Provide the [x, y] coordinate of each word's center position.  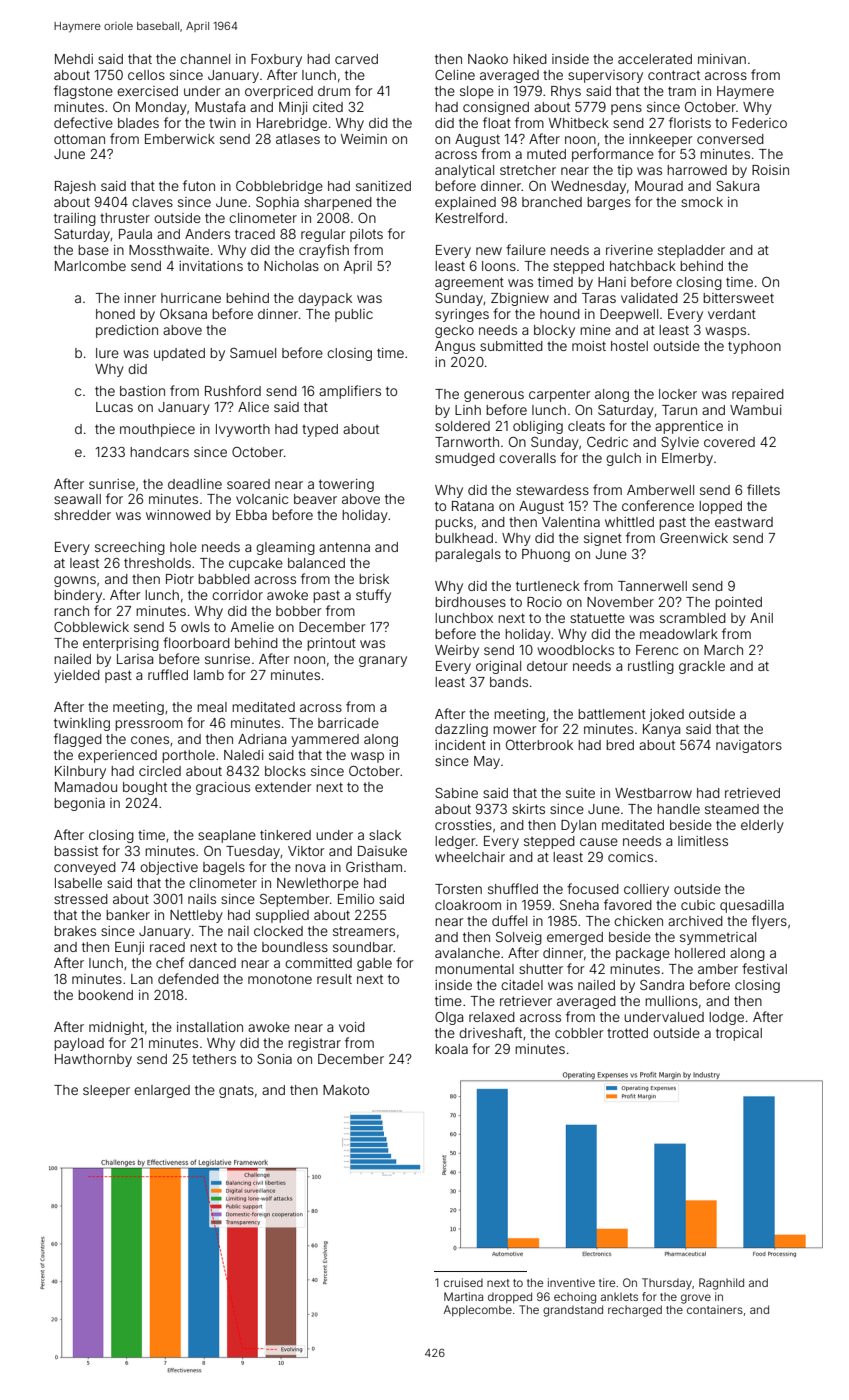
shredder [82, 515]
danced [212, 963]
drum [334, 91]
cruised [463, 1282]
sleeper [106, 1091]
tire [607, 1282]
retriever [526, 1001]
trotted [627, 1033]
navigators [749, 746]
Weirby [457, 651]
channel [205, 59]
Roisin [770, 170]
